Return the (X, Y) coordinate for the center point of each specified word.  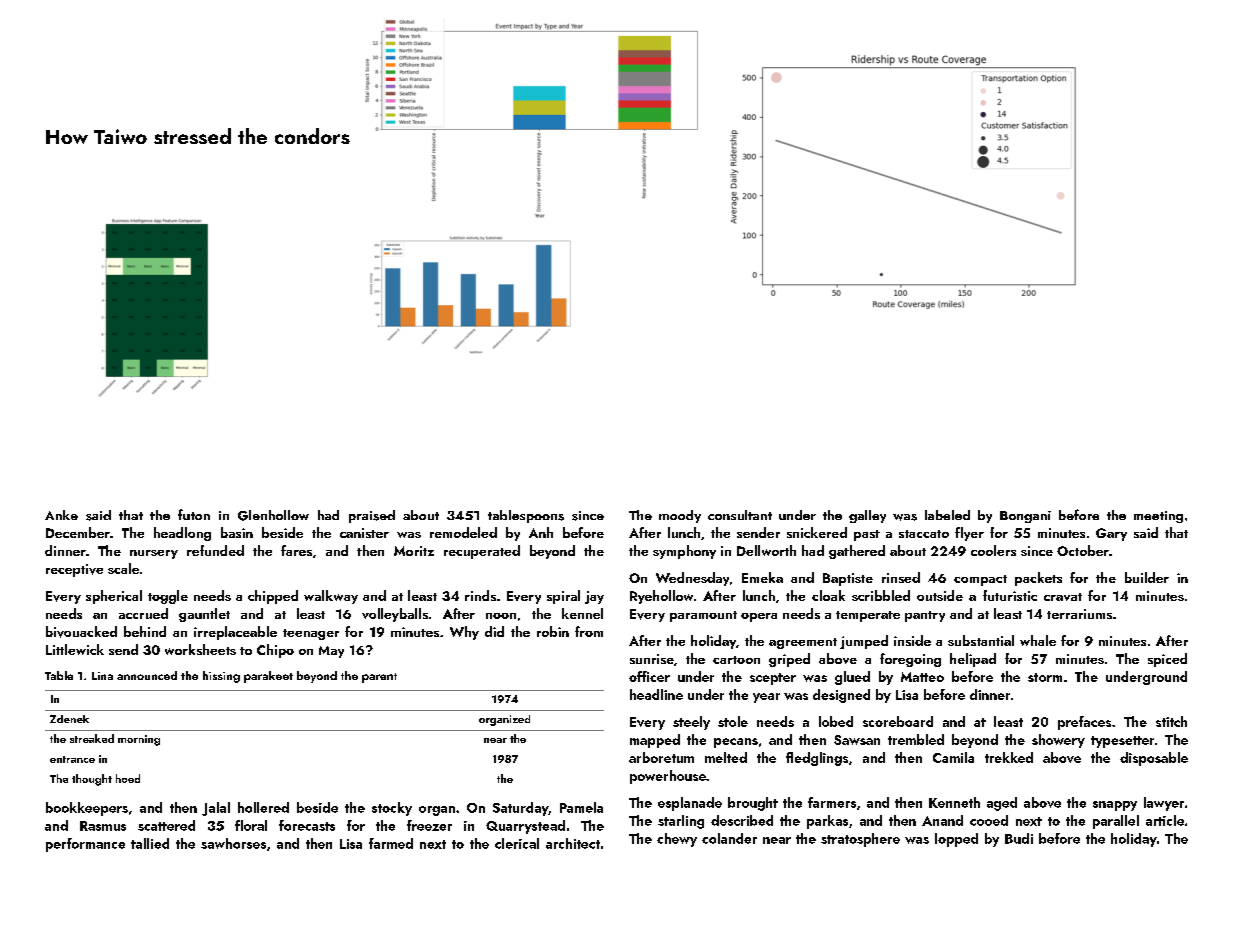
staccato (924, 534)
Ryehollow (661, 597)
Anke (61, 515)
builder (1147, 577)
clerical (517, 843)
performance (85, 845)
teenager (311, 634)
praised (372, 516)
